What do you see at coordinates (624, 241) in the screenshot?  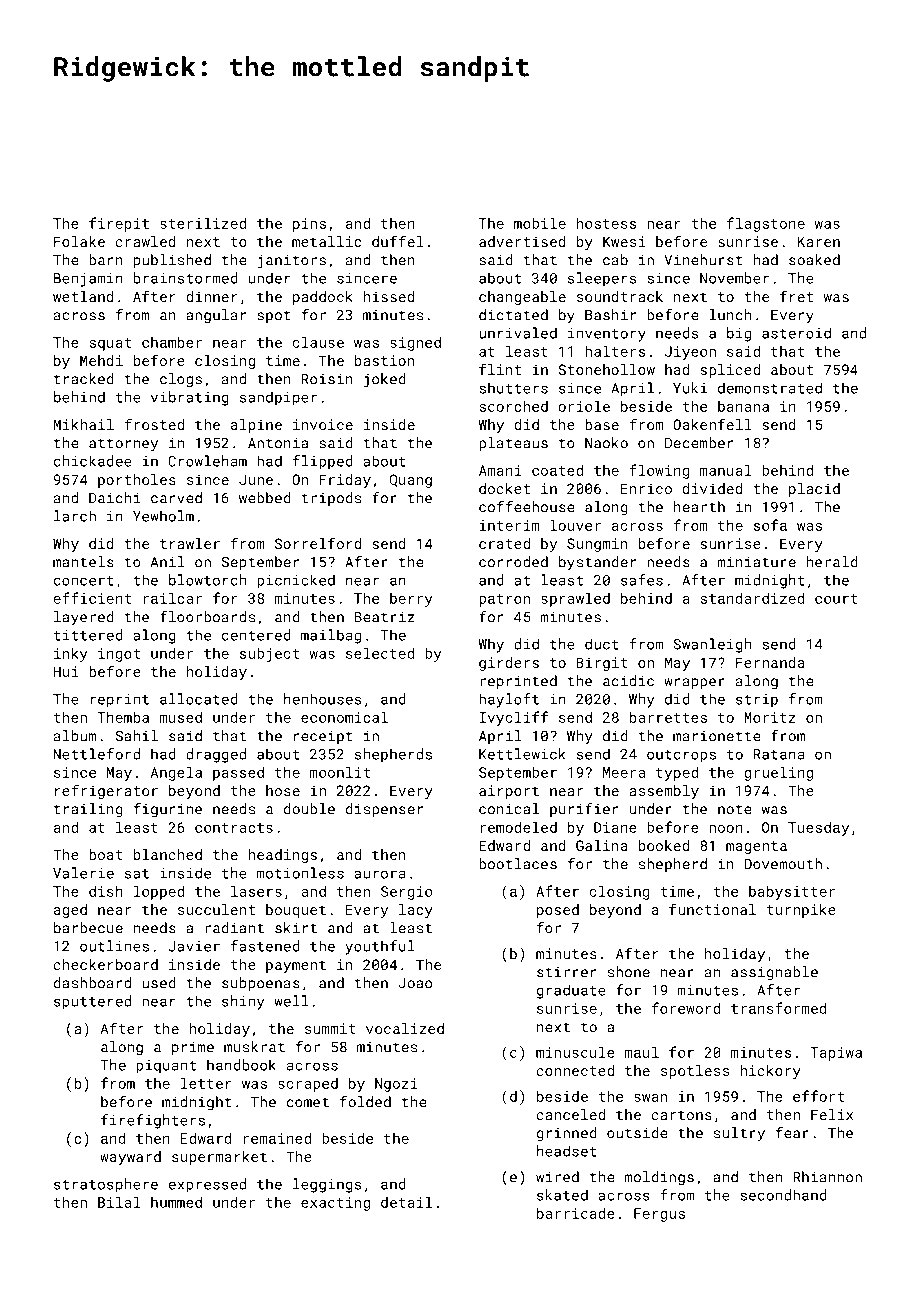 I see `Kwesi` at bounding box center [624, 241].
